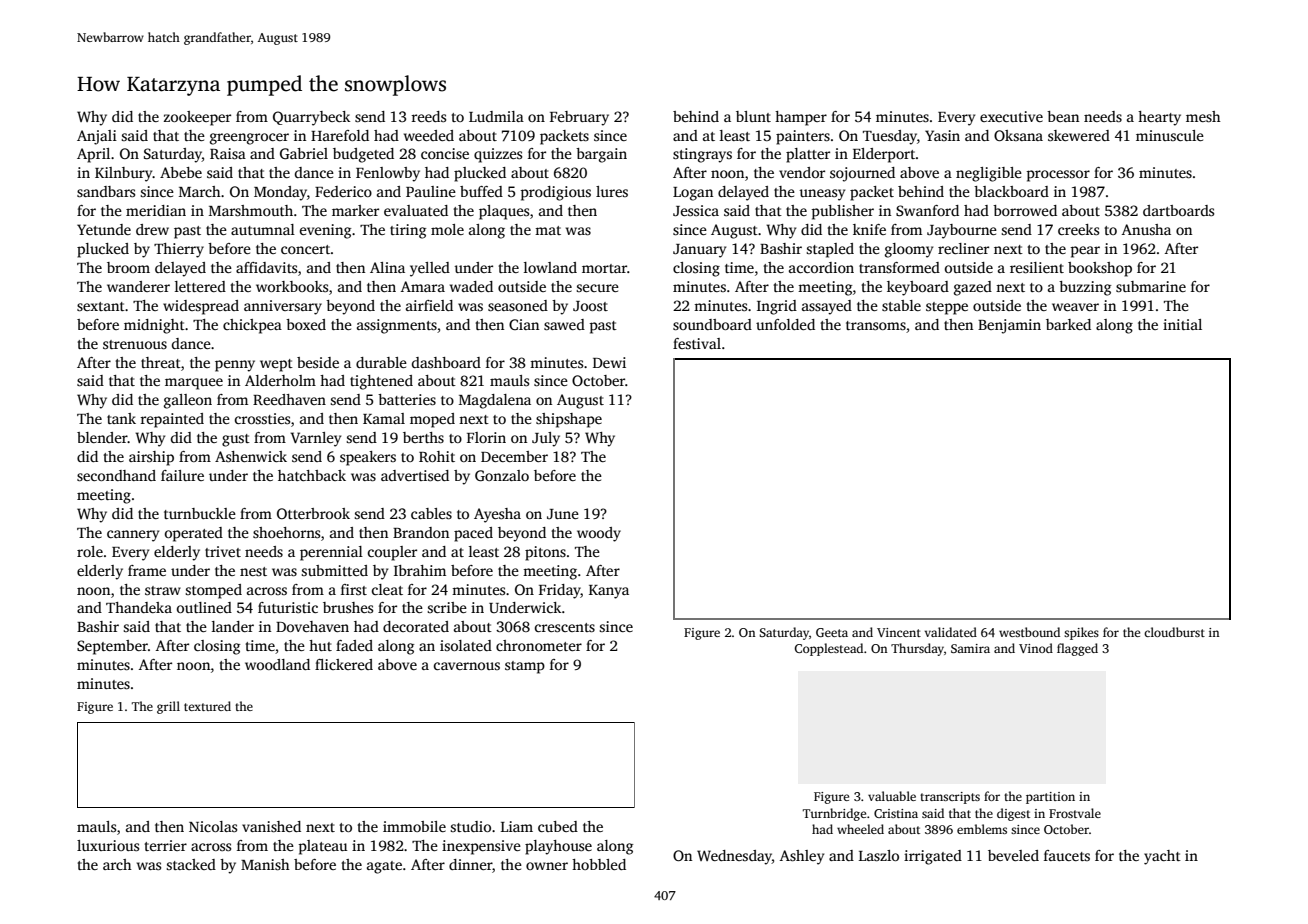  I want to click on cloudburst, so click(1174, 632).
